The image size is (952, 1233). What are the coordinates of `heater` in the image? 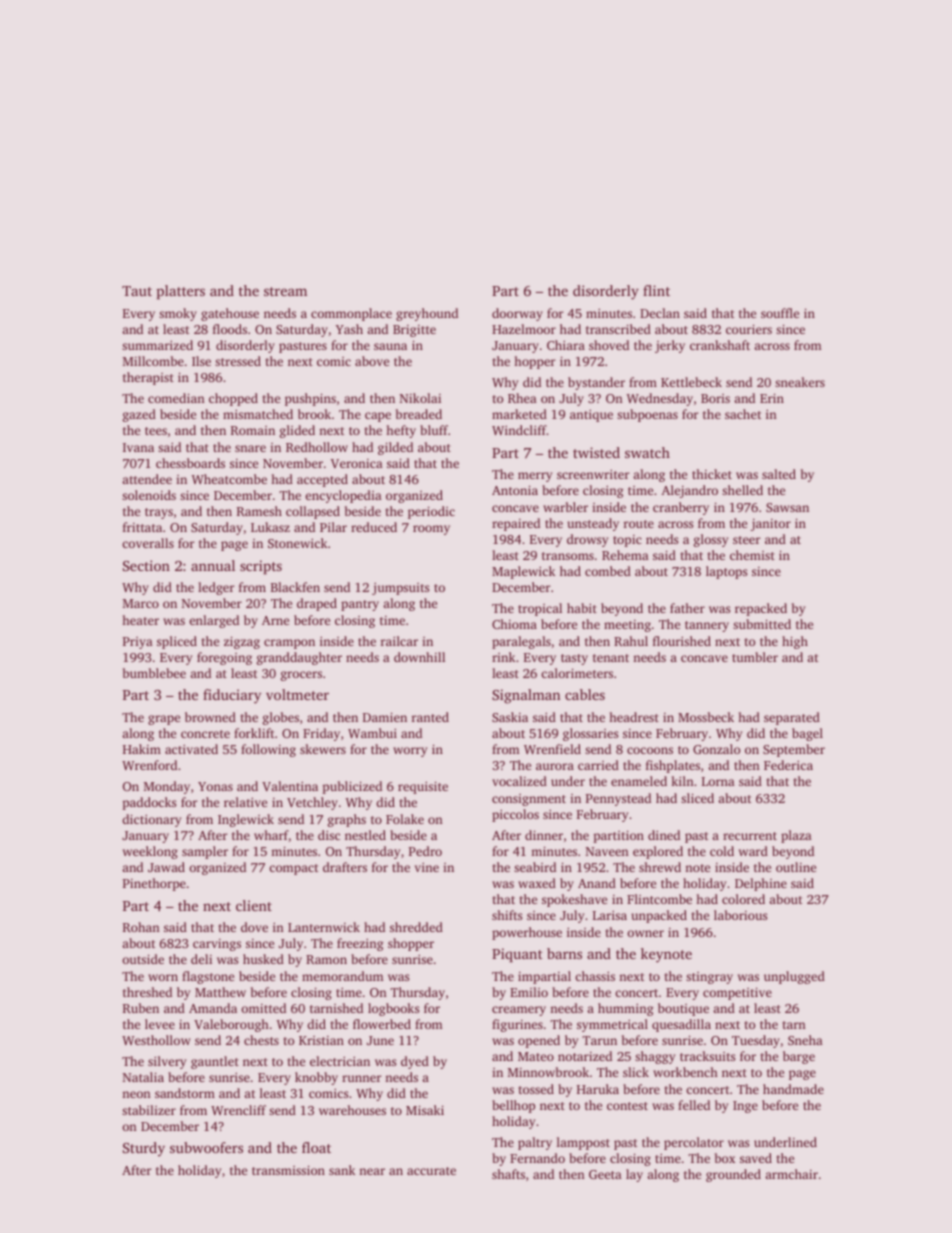 It's located at (140, 620).
